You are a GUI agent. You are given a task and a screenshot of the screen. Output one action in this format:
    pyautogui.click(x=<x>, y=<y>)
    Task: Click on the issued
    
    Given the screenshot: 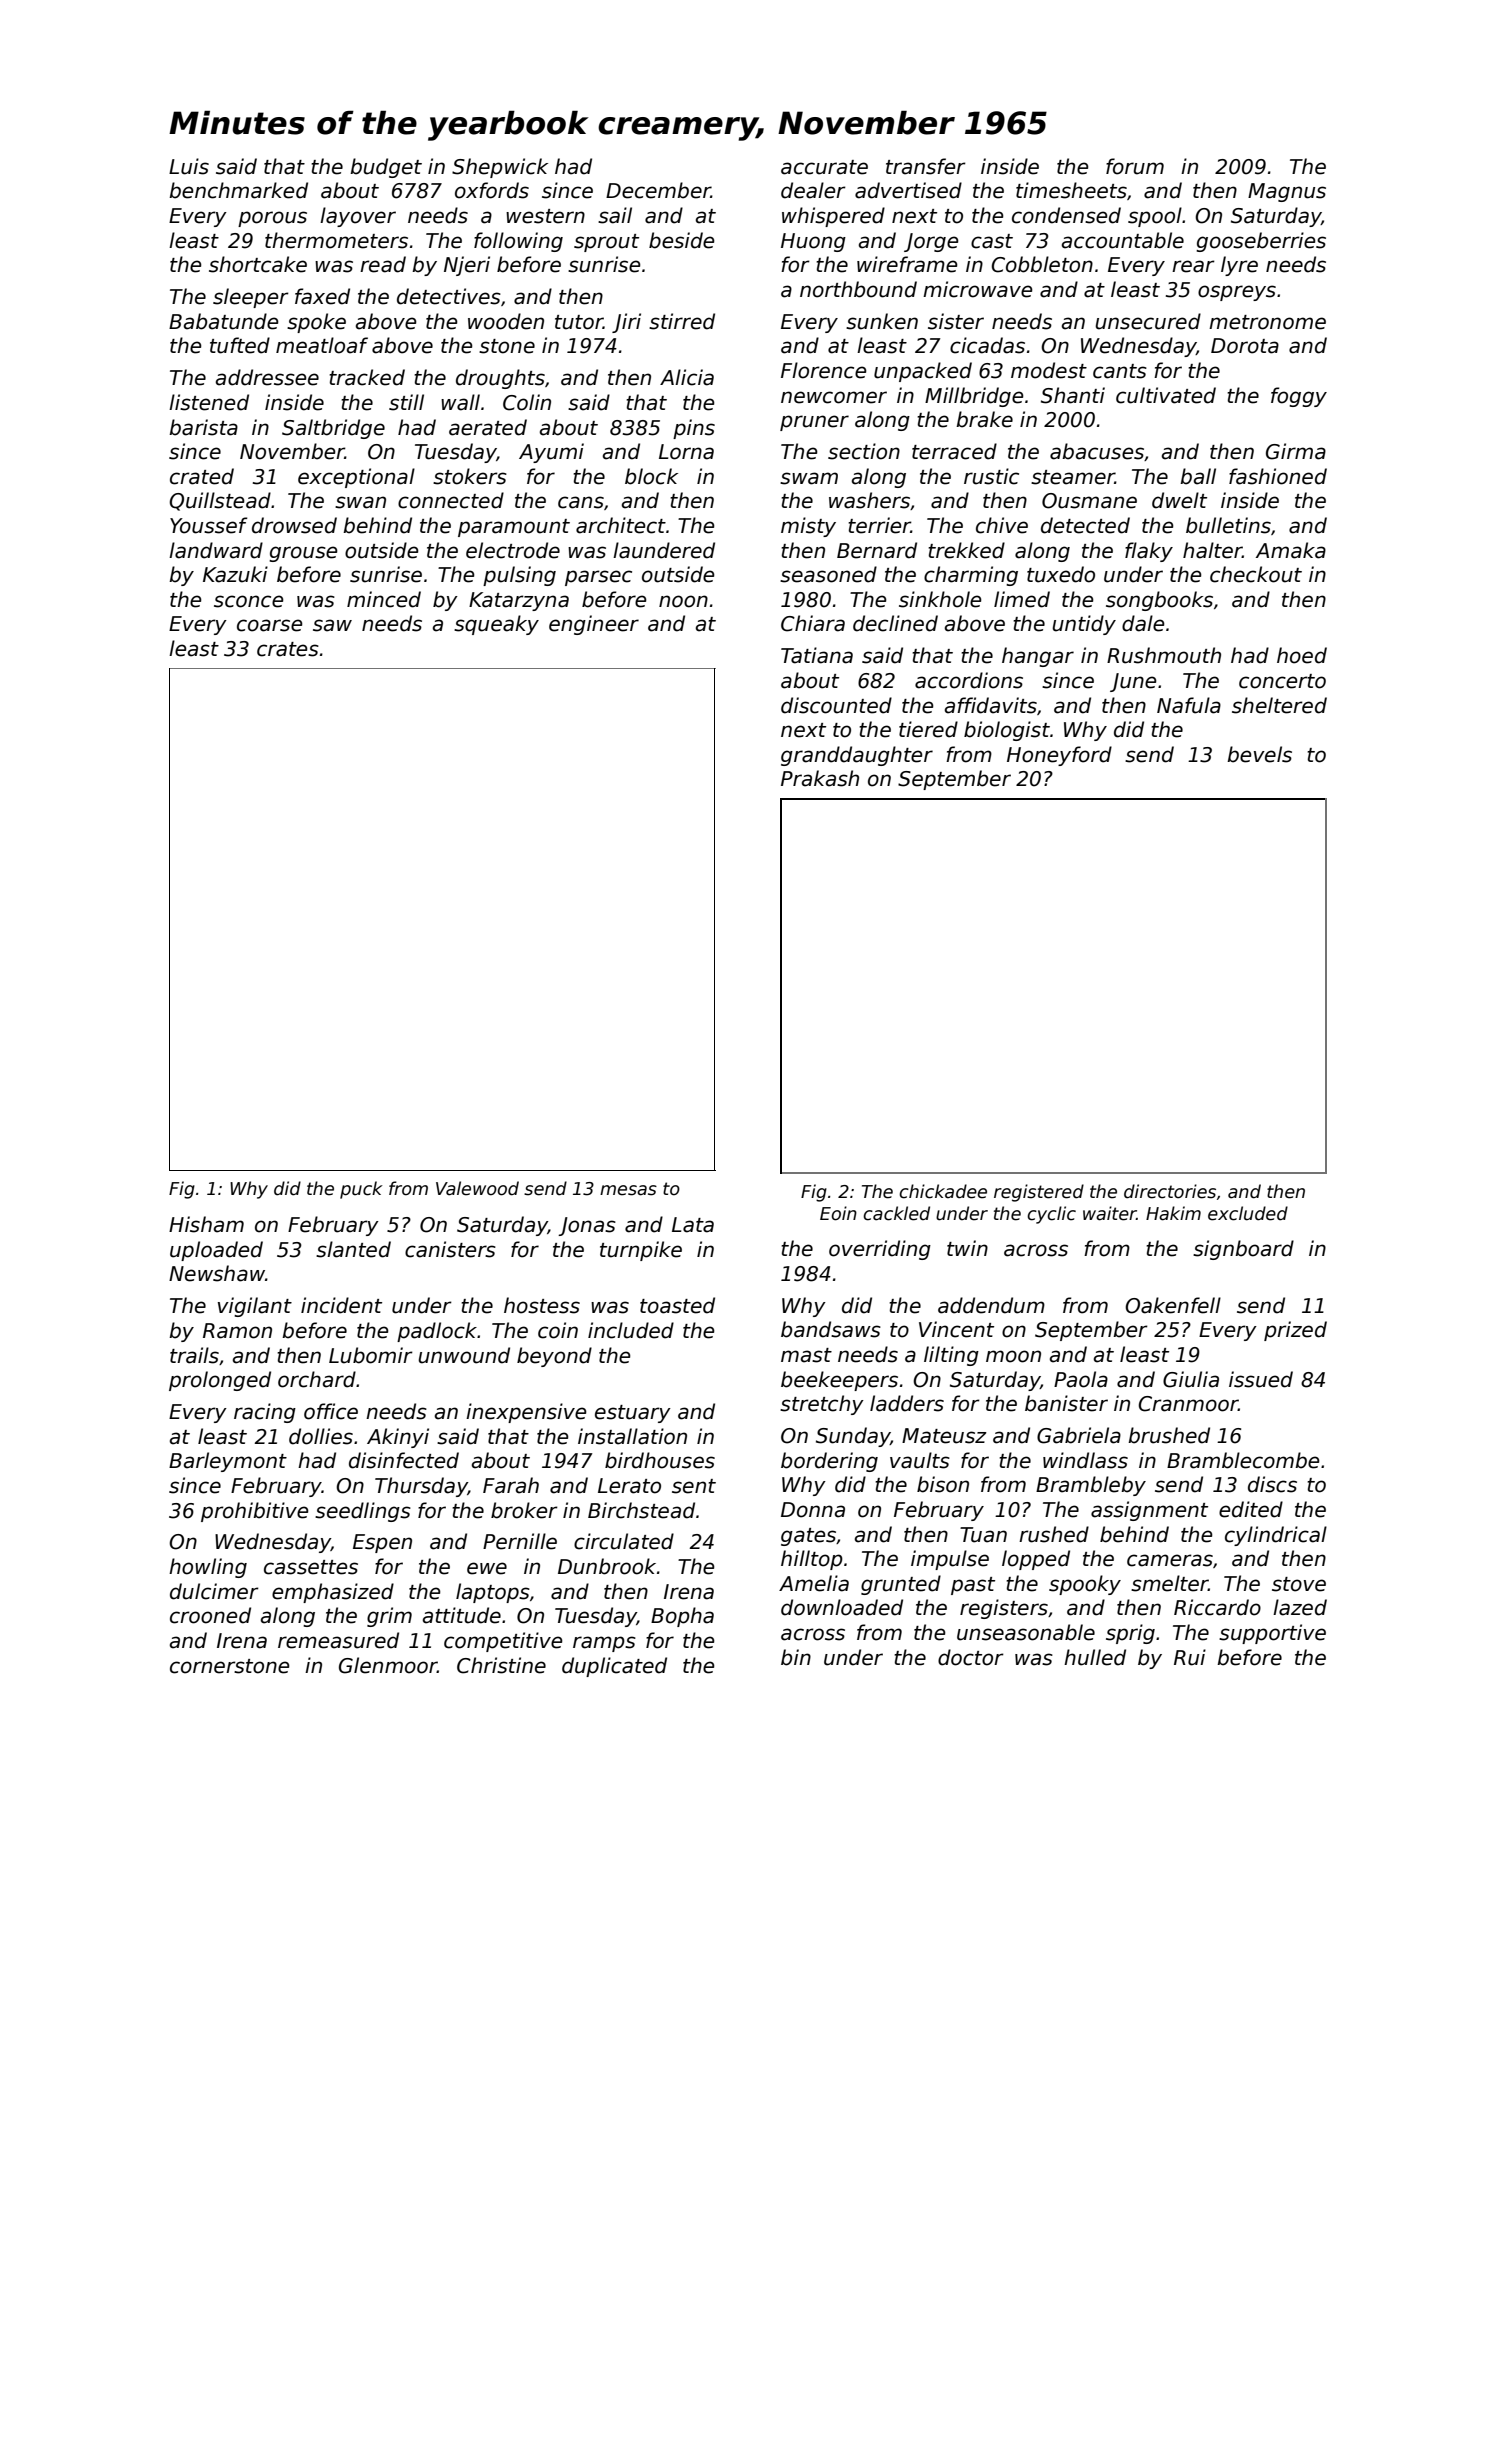 What is the action you would take?
    pyautogui.click(x=1261, y=1379)
